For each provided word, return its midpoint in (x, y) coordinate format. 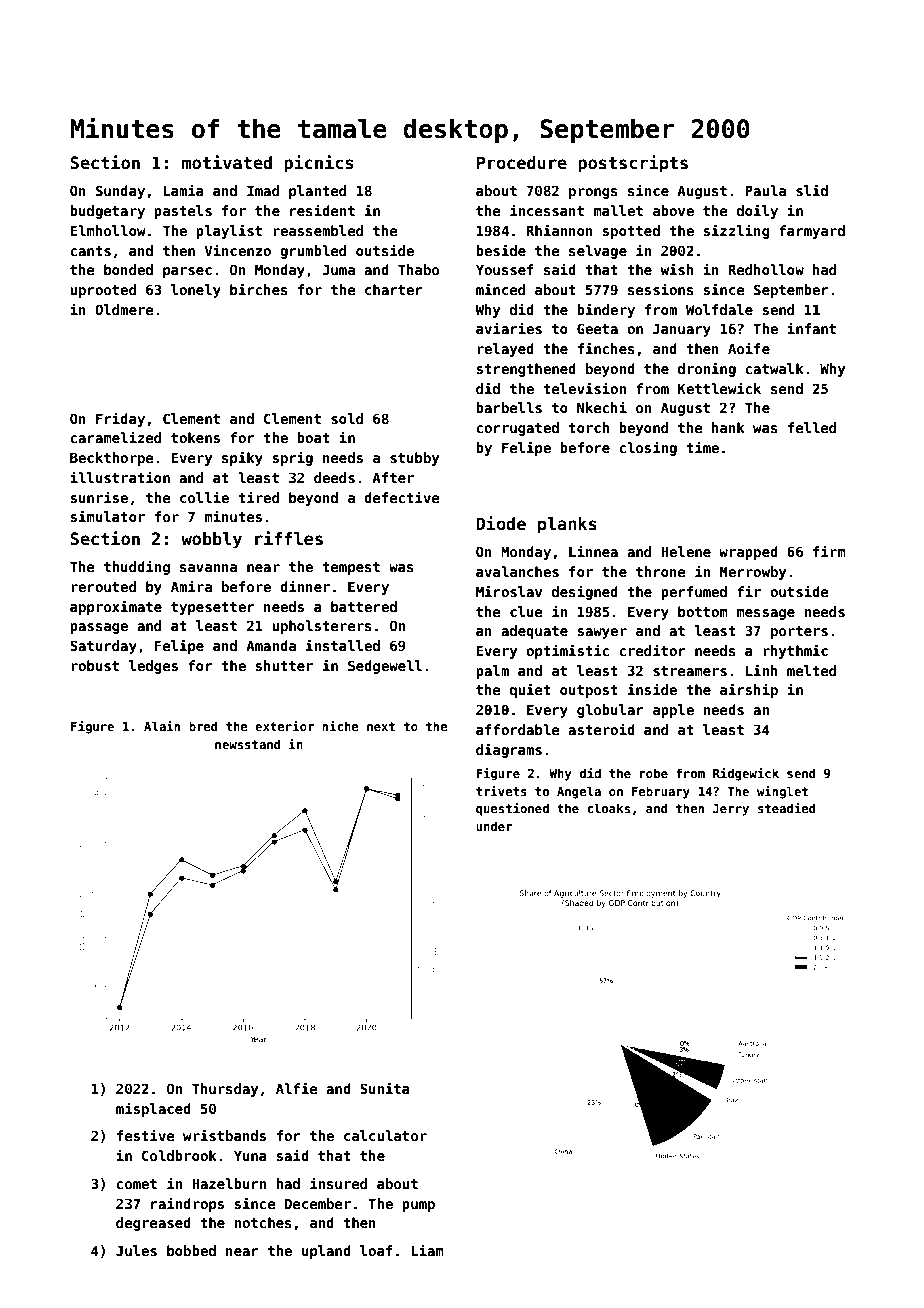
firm (829, 551)
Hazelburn (229, 1183)
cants (90, 251)
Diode (501, 523)
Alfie (296, 1088)
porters (799, 632)
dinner (305, 586)
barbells (509, 407)
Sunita (385, 1088)
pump (418, 1206)
